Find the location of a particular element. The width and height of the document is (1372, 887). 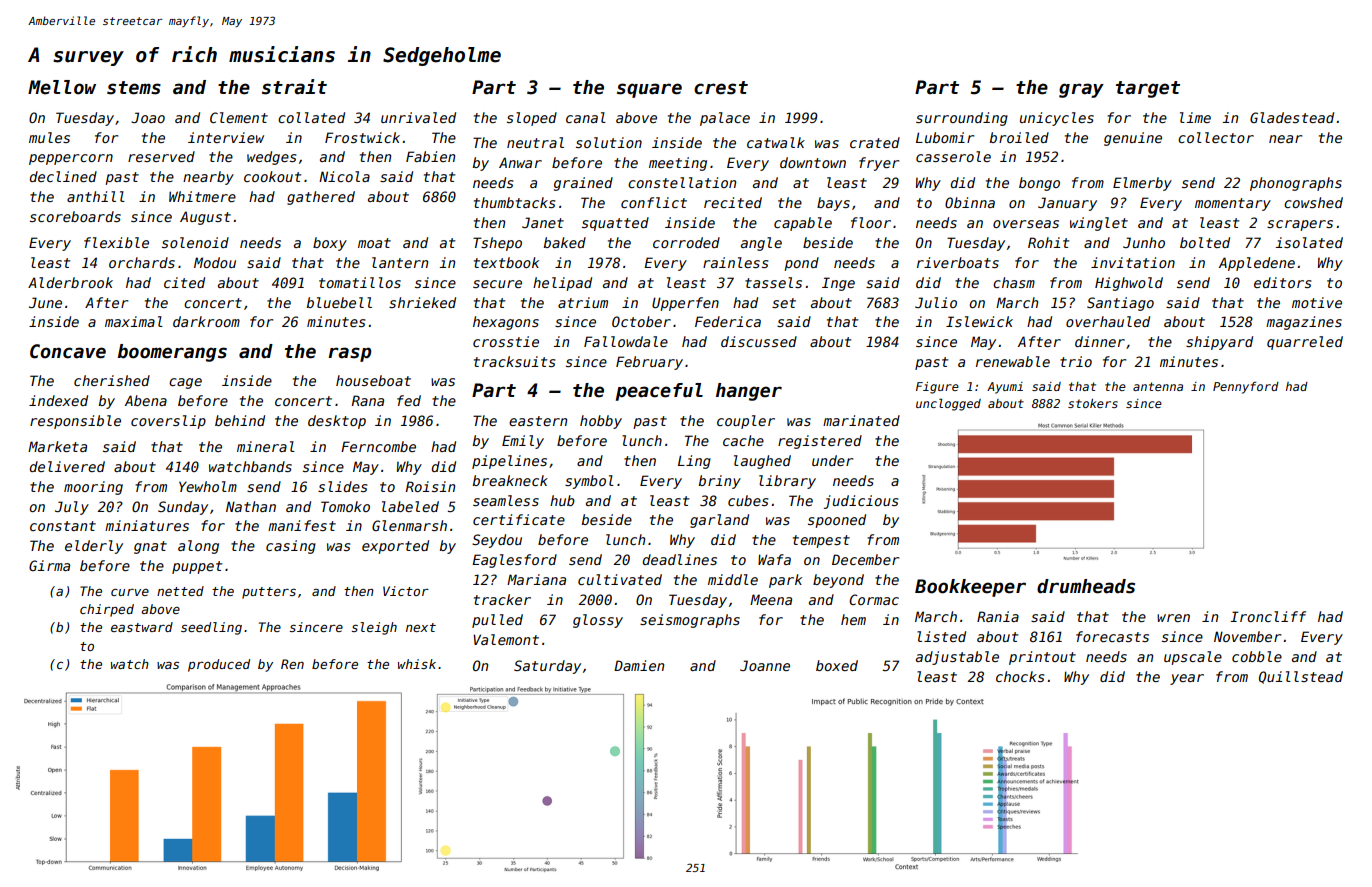

stems is located at coordinates (134, 88).
